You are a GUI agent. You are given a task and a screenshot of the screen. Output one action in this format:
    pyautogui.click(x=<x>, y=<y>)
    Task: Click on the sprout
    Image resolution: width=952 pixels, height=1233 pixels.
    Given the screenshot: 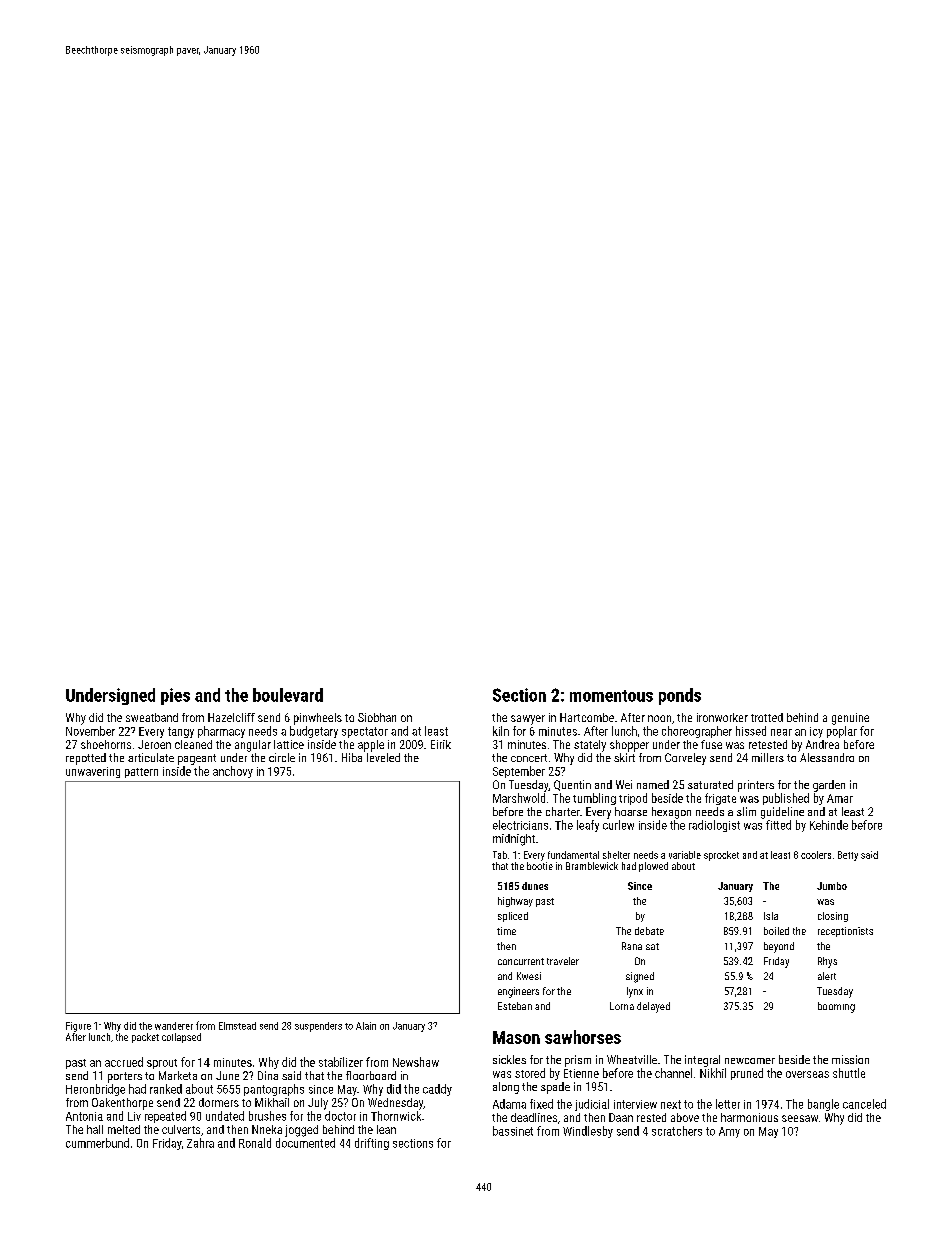 What is the action you would take?
    pyautogui.click(x=162, y=1064)
